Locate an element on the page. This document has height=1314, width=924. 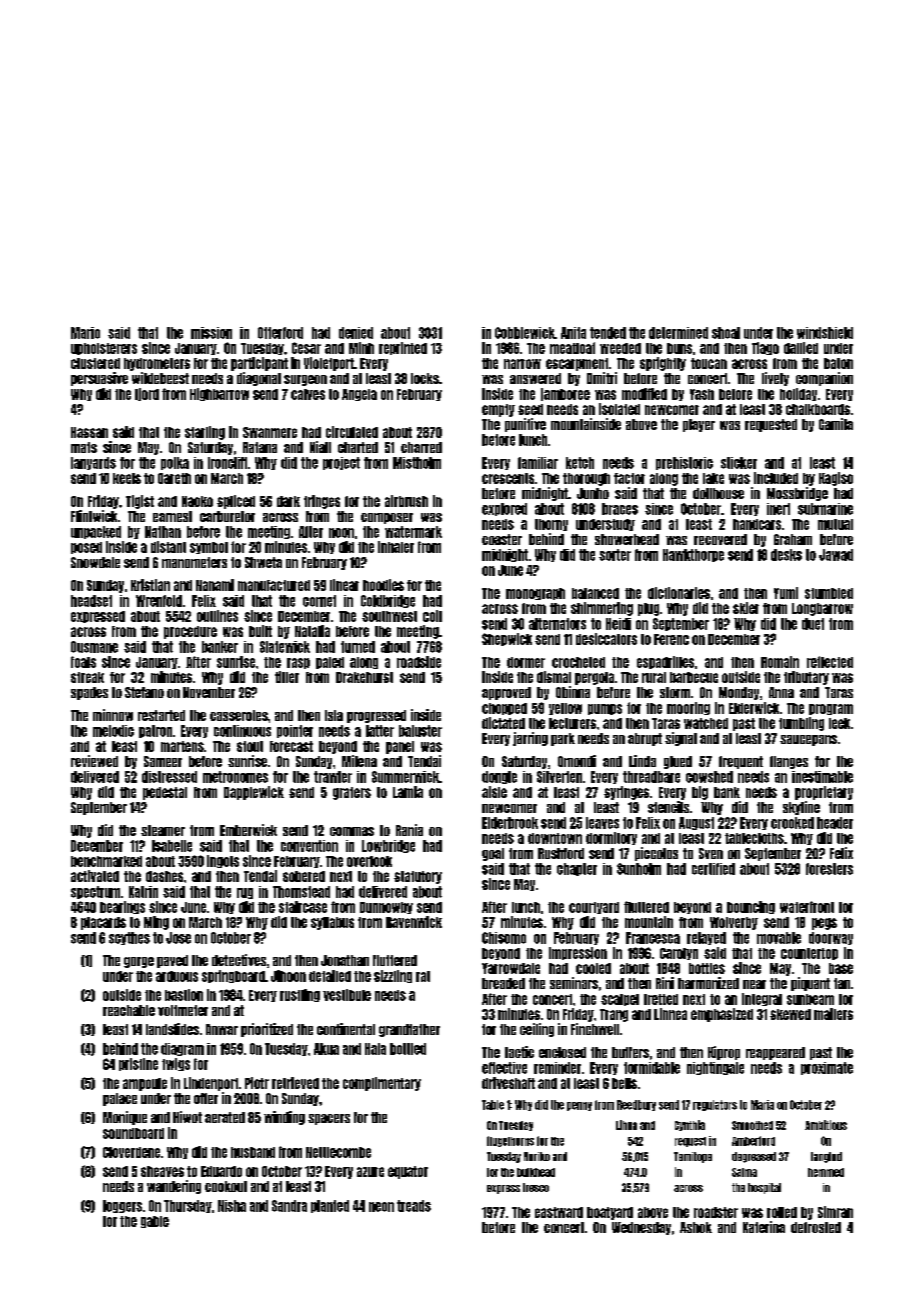
built is located at coordinates (260, 631).
